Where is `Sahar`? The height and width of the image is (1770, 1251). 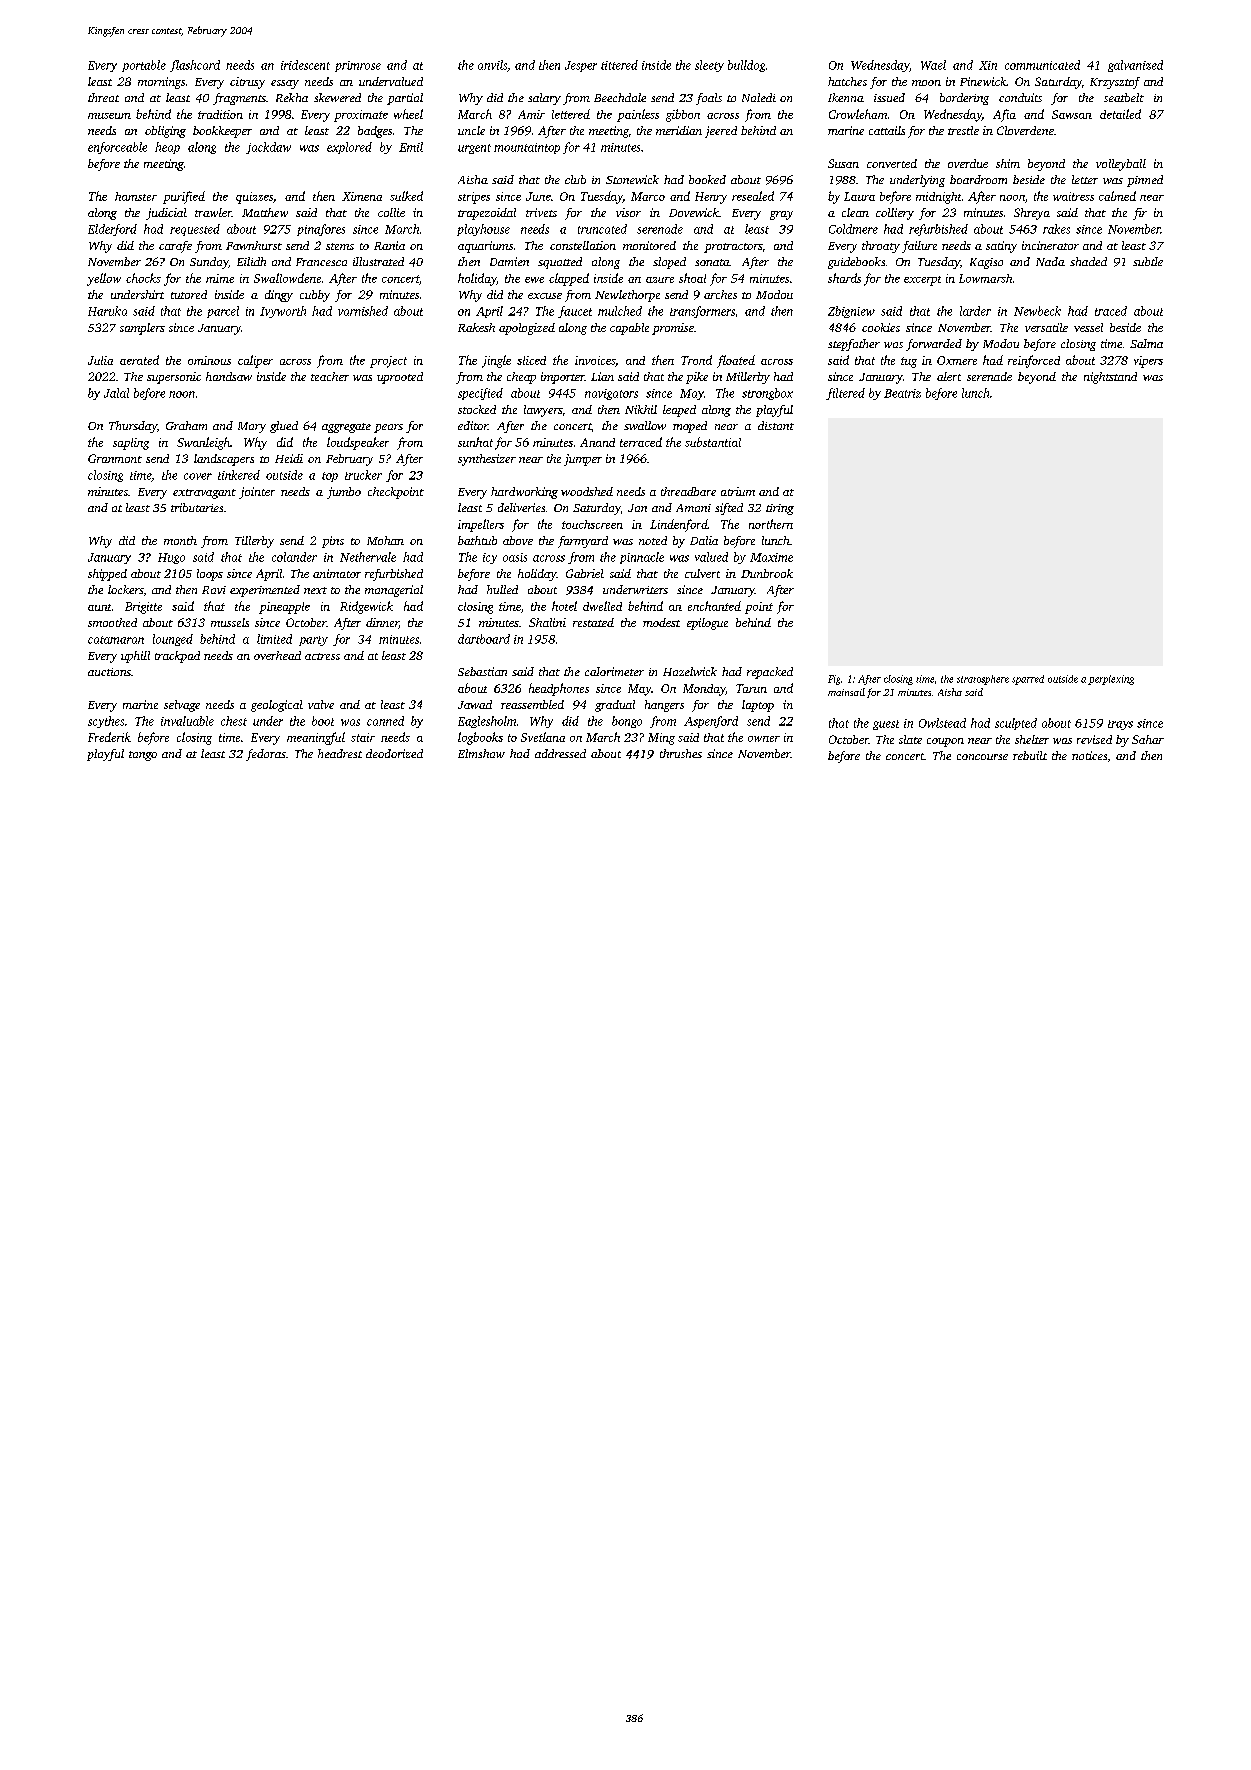
Sahar is located at coordinates (1148, 739).
